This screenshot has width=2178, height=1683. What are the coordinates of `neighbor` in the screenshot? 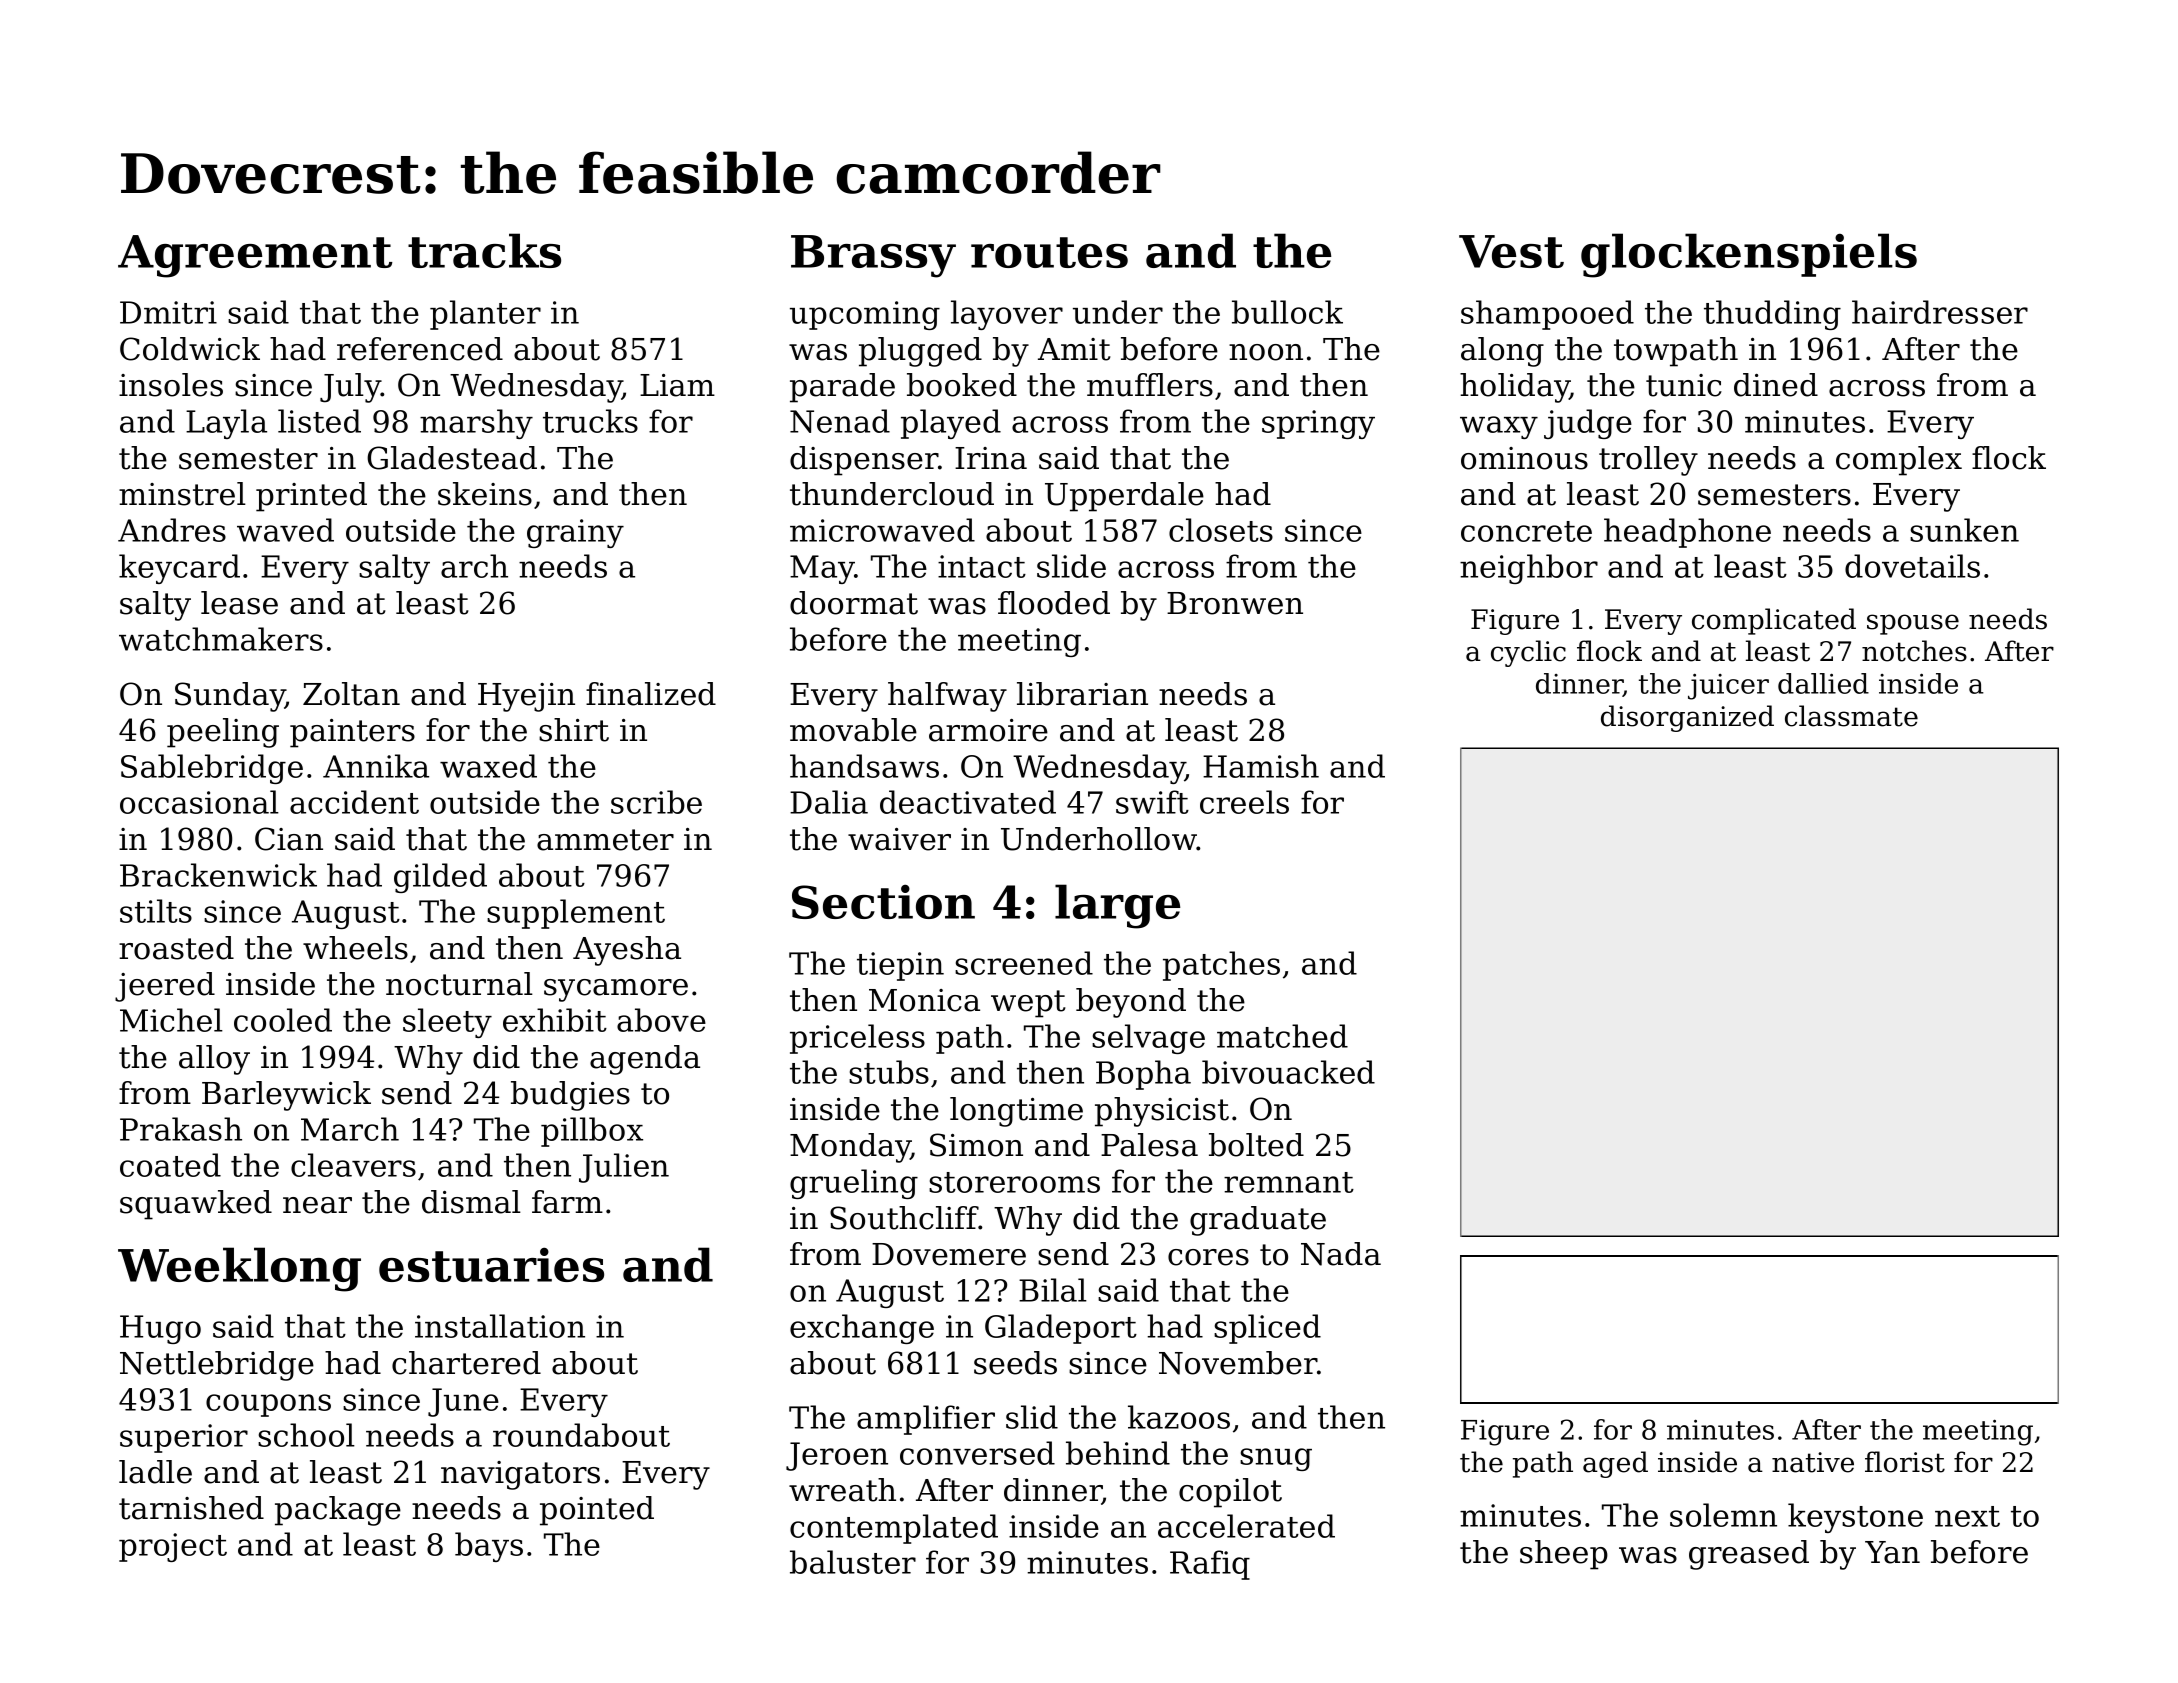 It's located at (1529, 569).
